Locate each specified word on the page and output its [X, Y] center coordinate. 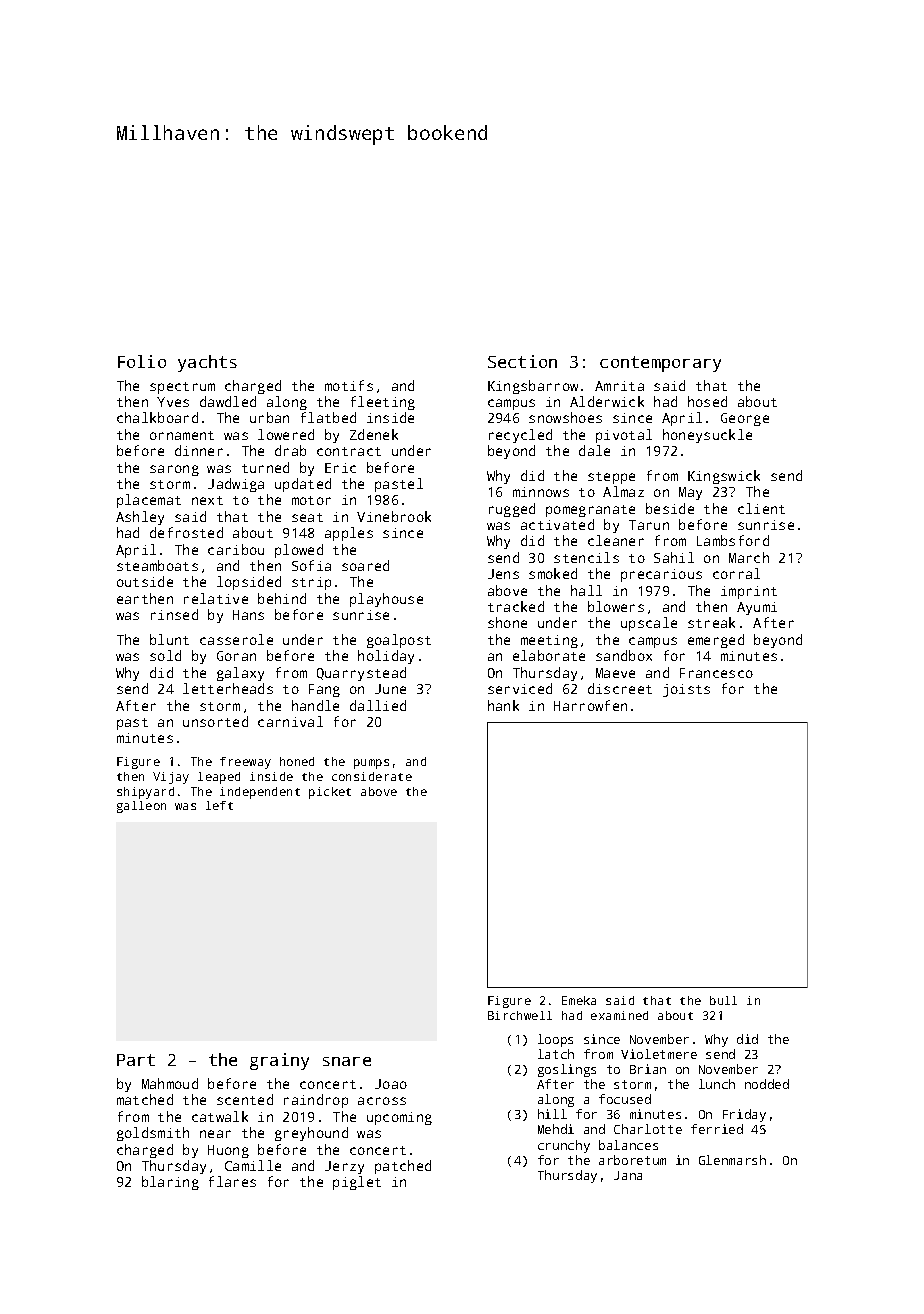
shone [507, 622]
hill [552, 1114]
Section [522, 361]
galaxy [240, 674]
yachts [207, 363]
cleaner [616, 540]
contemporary [660, 364]
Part [136, 1060]
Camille [253, 1165]
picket [330, 793]
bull [723, 1000]
